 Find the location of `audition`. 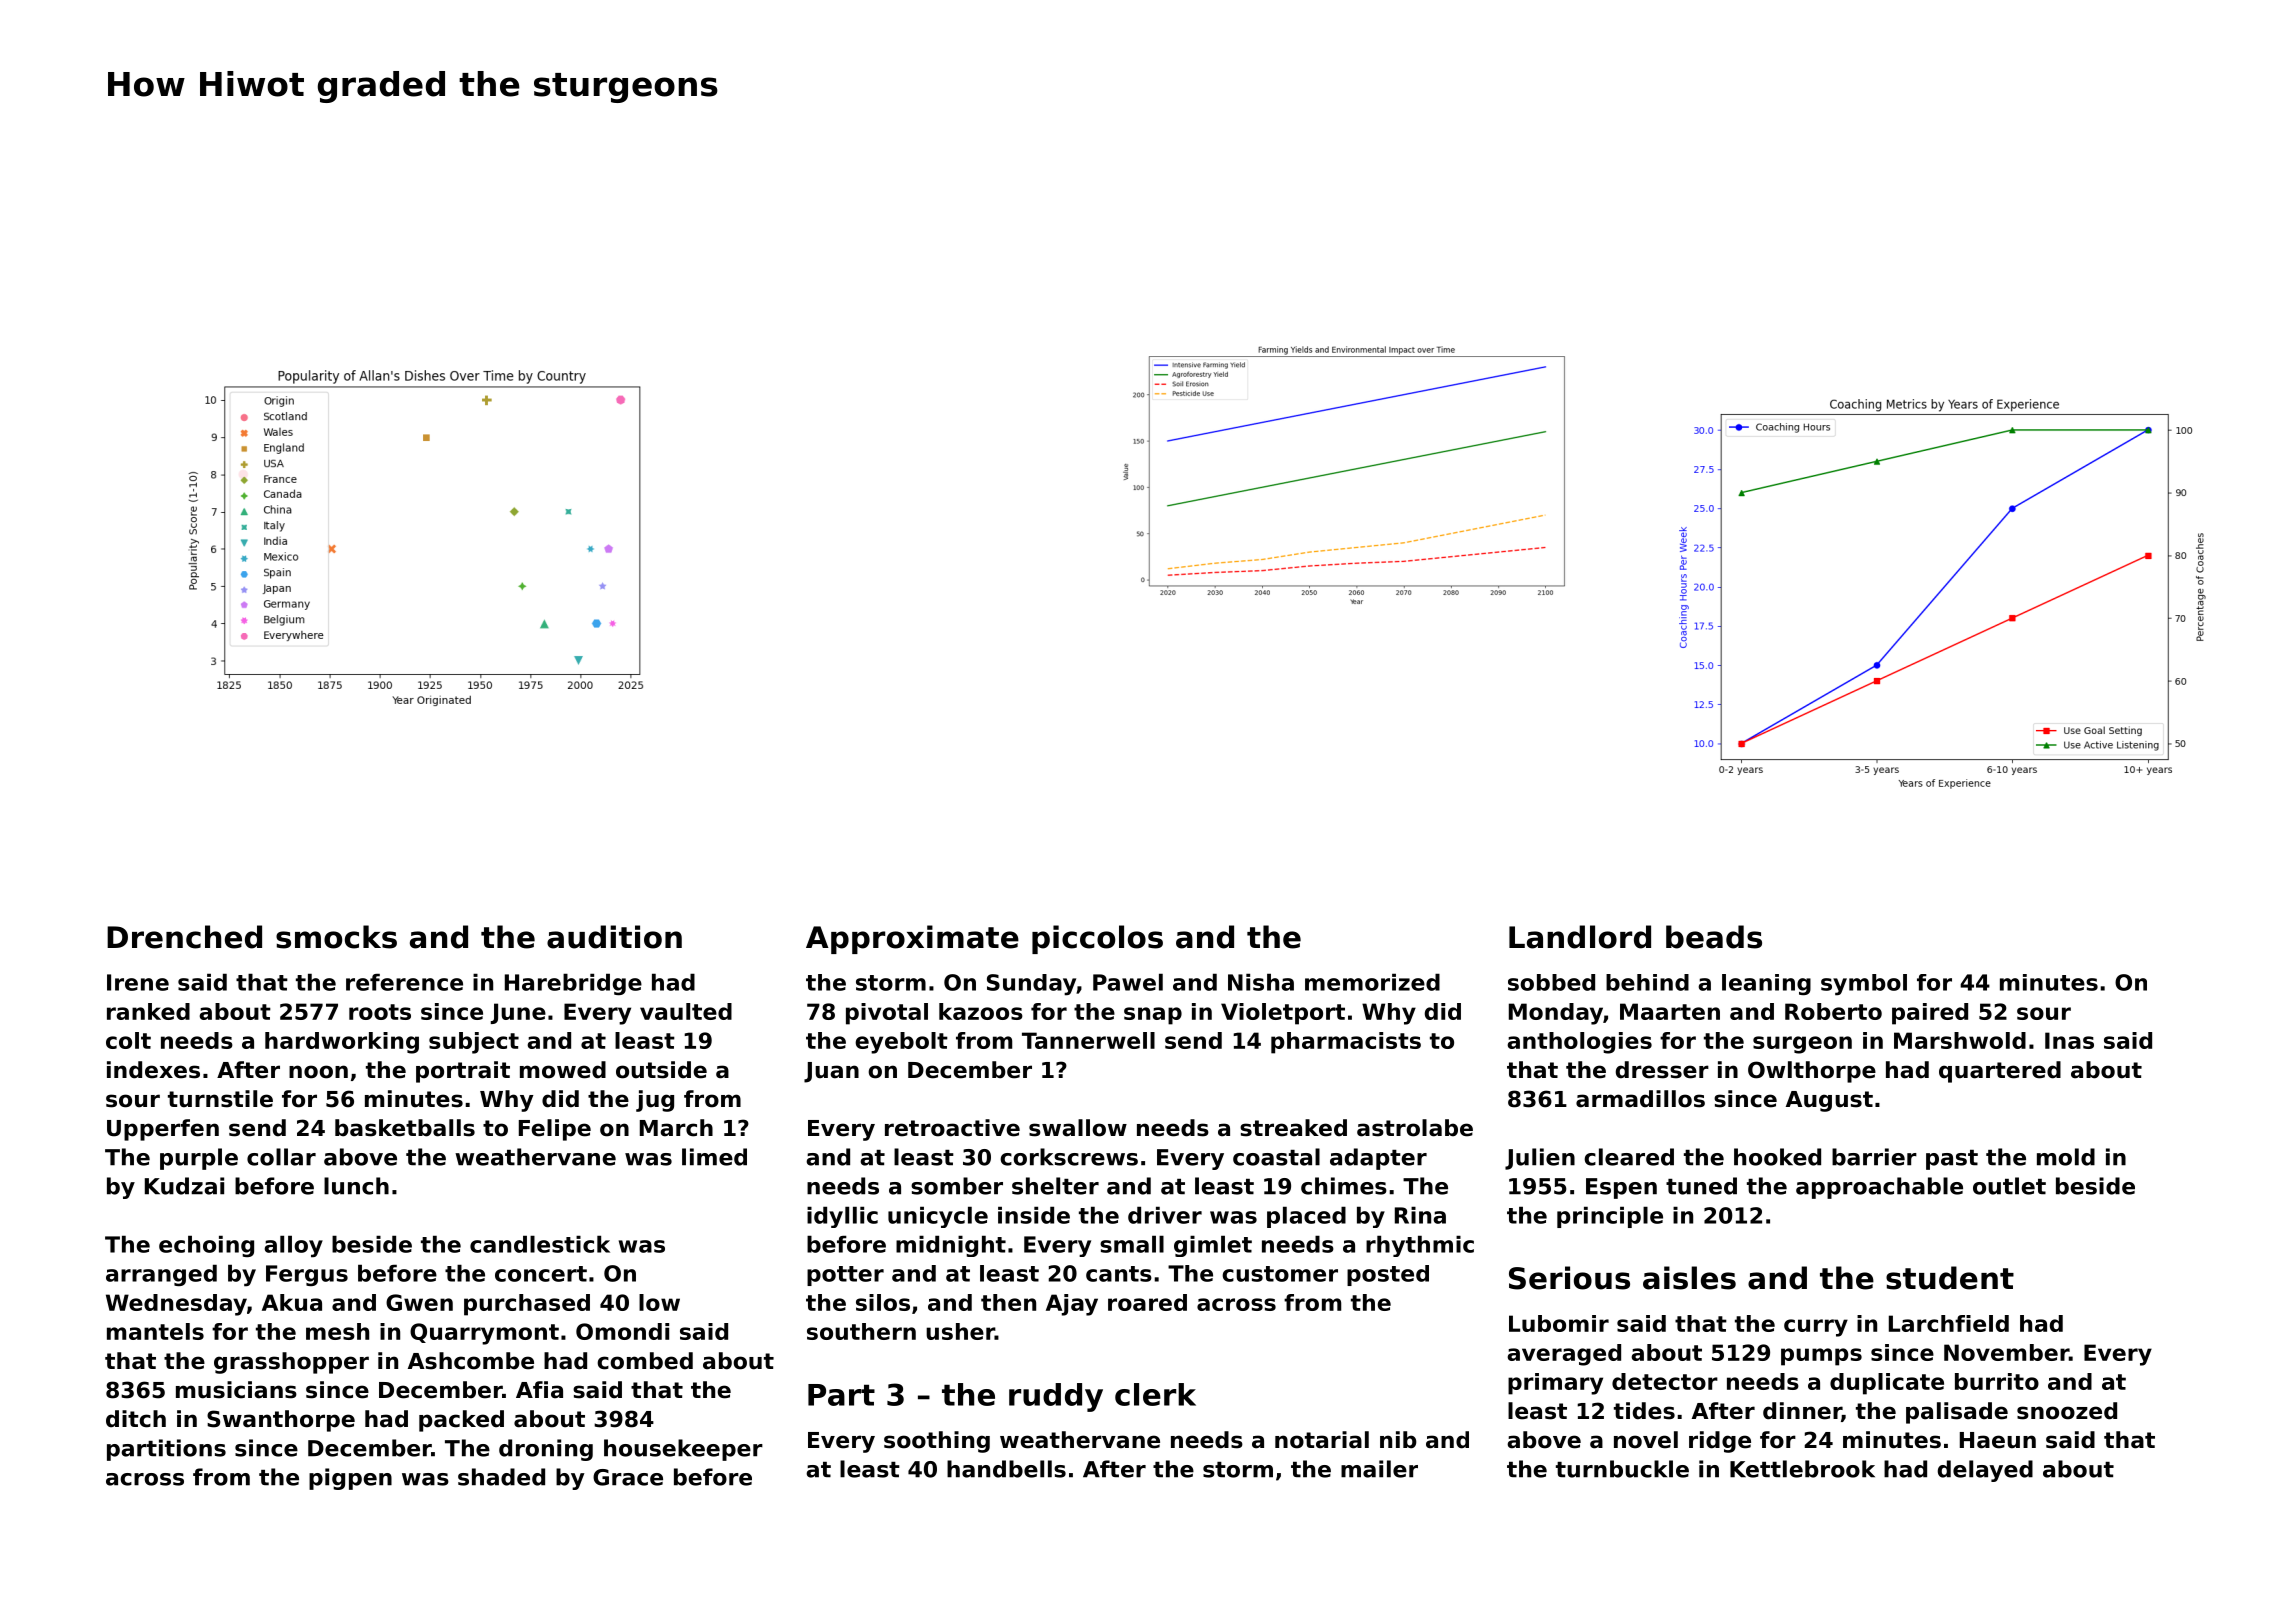

audition is located at coordinates (614, 937).
